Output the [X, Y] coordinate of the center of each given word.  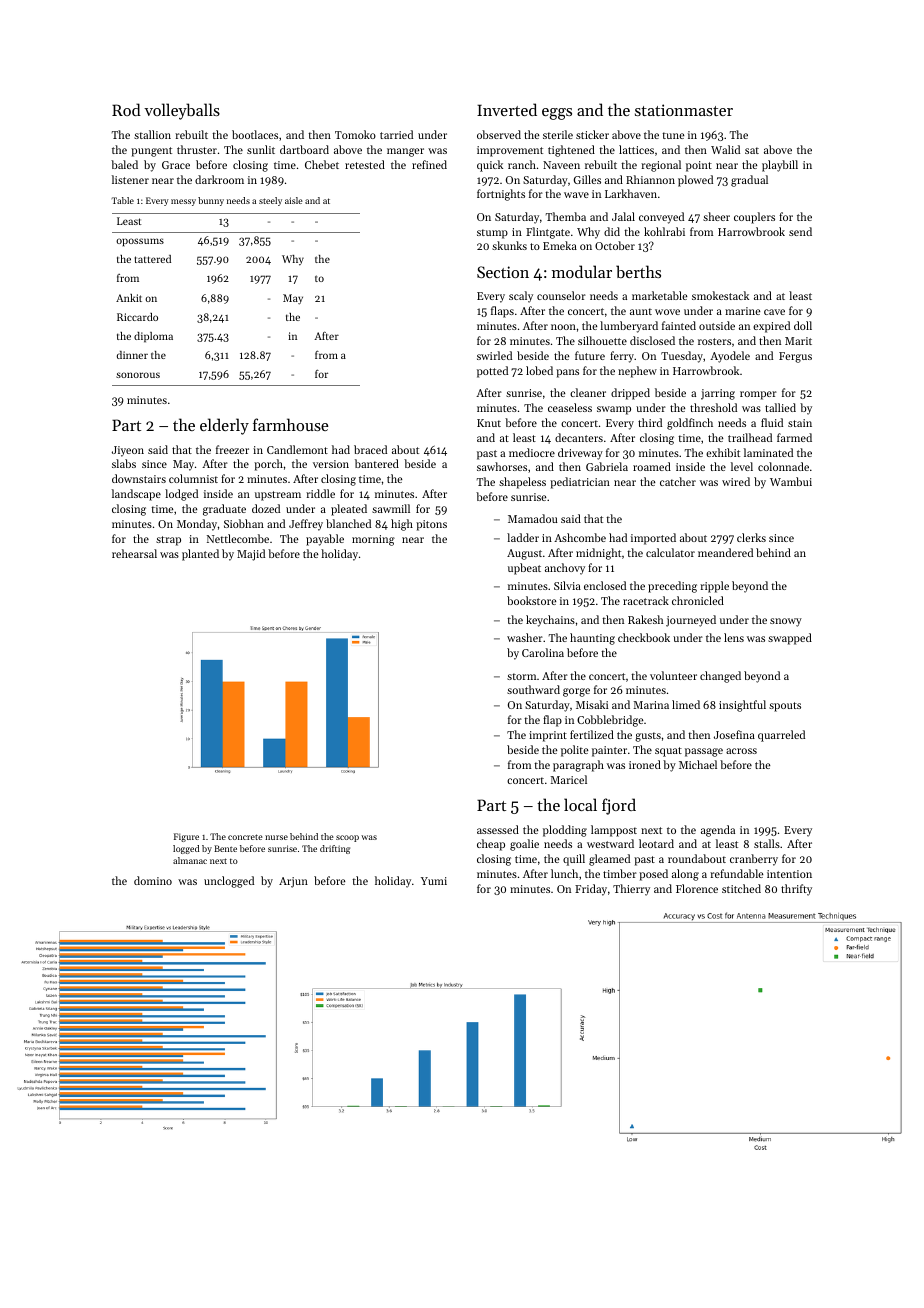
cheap [491, 845]
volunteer [673, 675]
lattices [636, 149]
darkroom [219, 179]
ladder [523, 537]
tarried [396, 134]
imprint [548, 736]
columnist [193, 478]
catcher [678, 481]
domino [153, 880]
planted [200, 555]
